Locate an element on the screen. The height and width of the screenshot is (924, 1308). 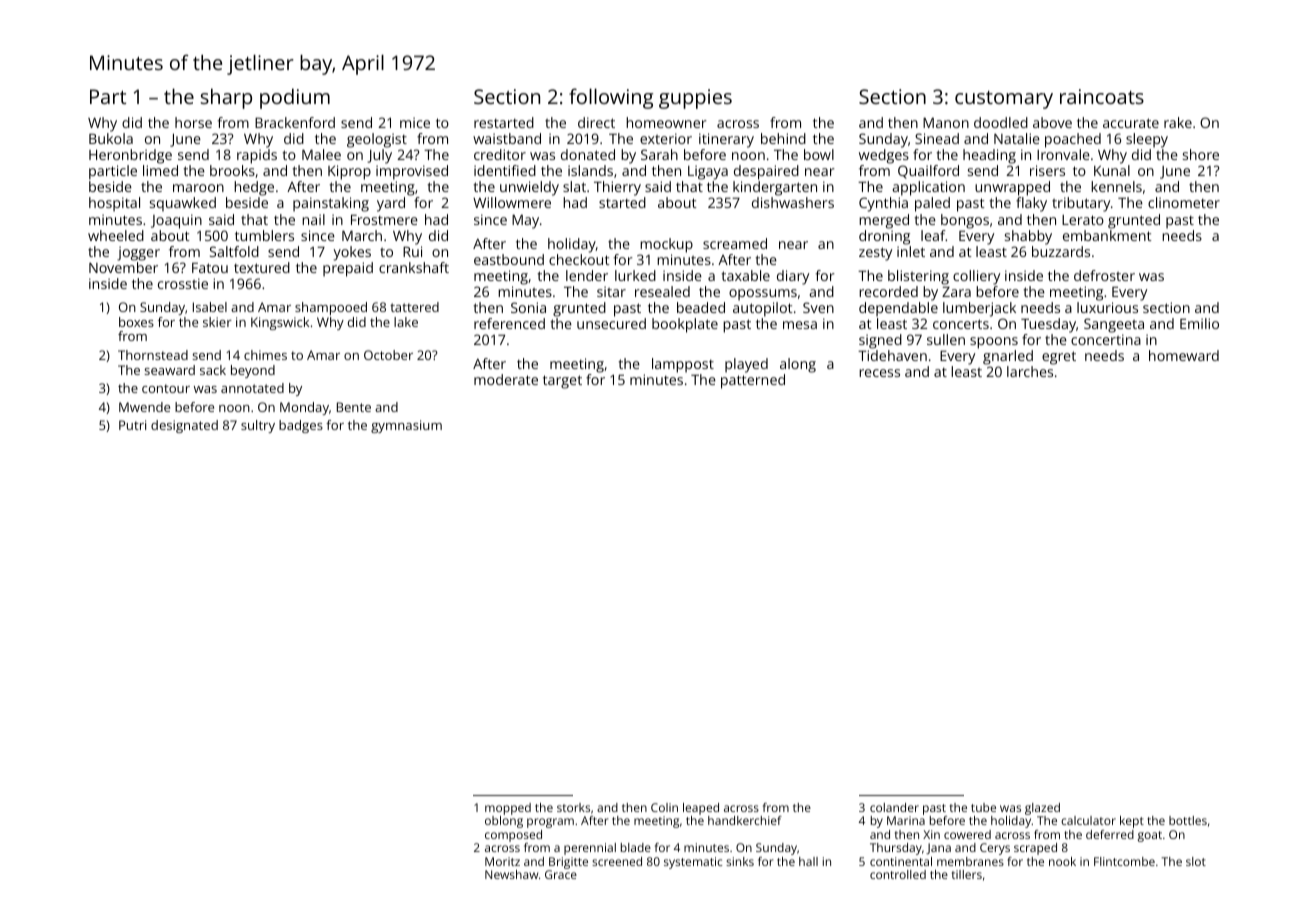
Grace is located at coordinates (561, 874).
